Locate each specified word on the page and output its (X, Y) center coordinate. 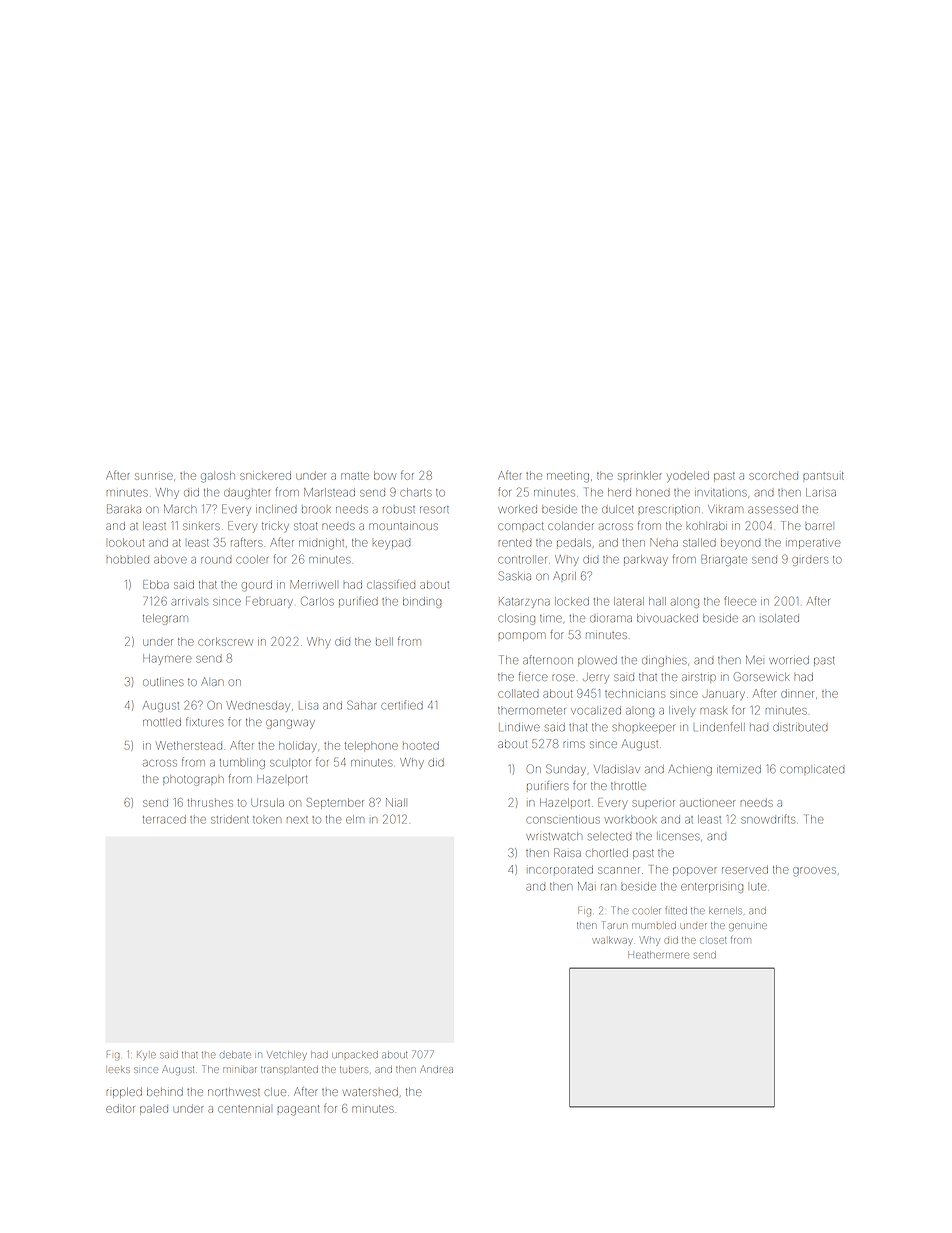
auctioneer (707, 803)
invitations (721, 493)
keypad (391, 544)
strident (230, 820)
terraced (164, 819)
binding (422, 602)
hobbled (128, 560)
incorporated (561, 869)
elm (355, 819)
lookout (126, 542)
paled (154, 1110)
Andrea (437, 1069)
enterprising (712, 888)
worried (789, 660)
